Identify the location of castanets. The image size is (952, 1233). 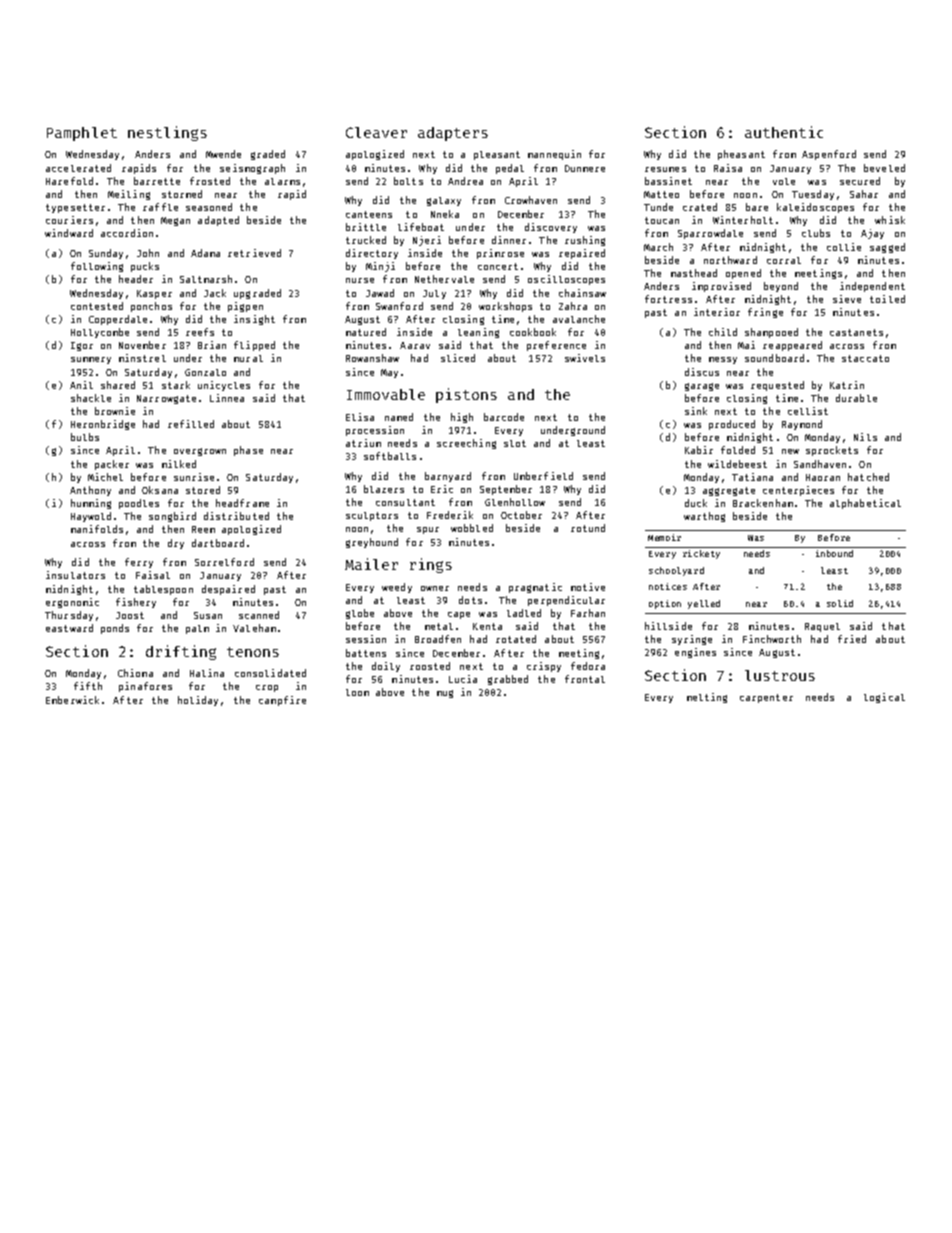
(856, 332).
